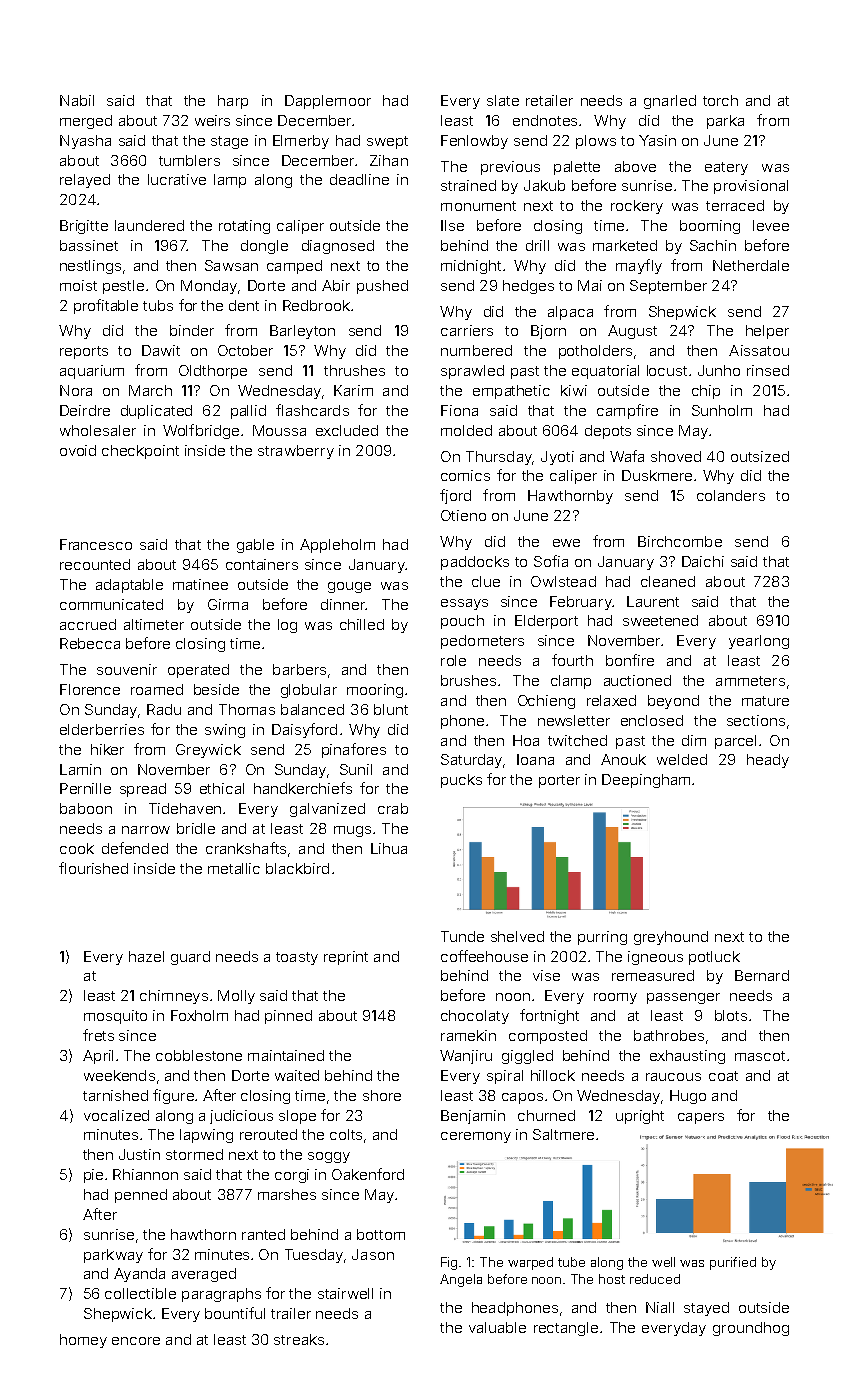  What do you see at coordinates (387, 142) in the screenshot?
I see `swept` at bounding box center [387, 142].
